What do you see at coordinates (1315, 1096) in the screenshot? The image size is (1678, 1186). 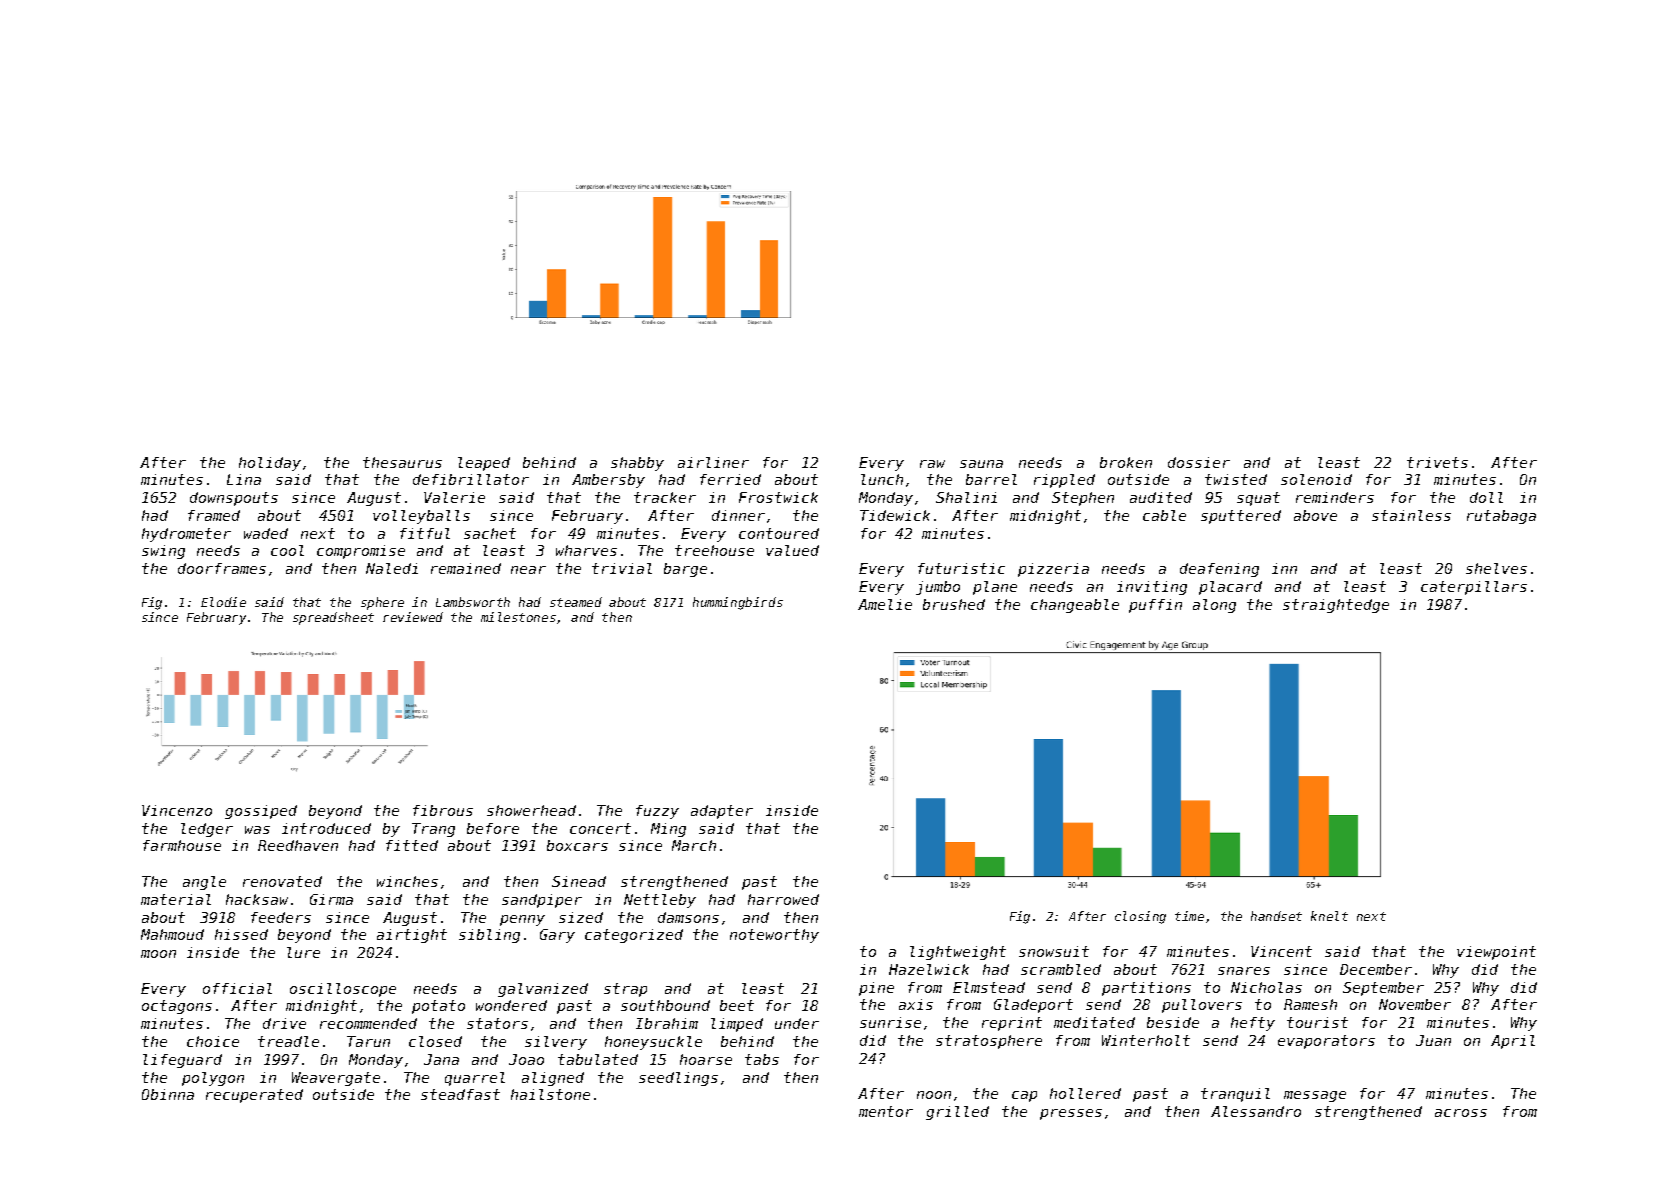 I see `message` at bounding box center [1315, 1096].
